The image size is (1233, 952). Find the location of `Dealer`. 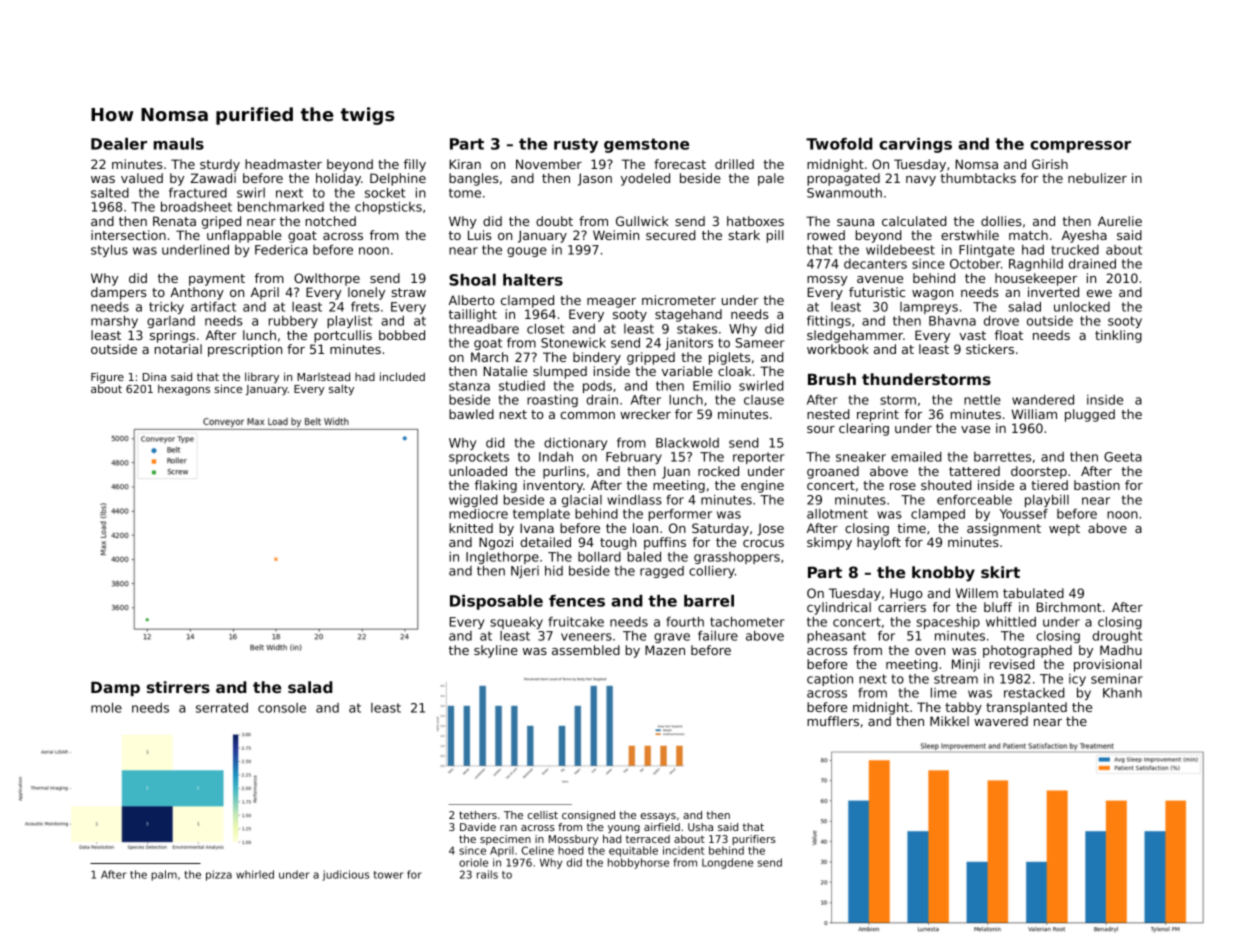

Dealer is located at coordinates (119, 144).
